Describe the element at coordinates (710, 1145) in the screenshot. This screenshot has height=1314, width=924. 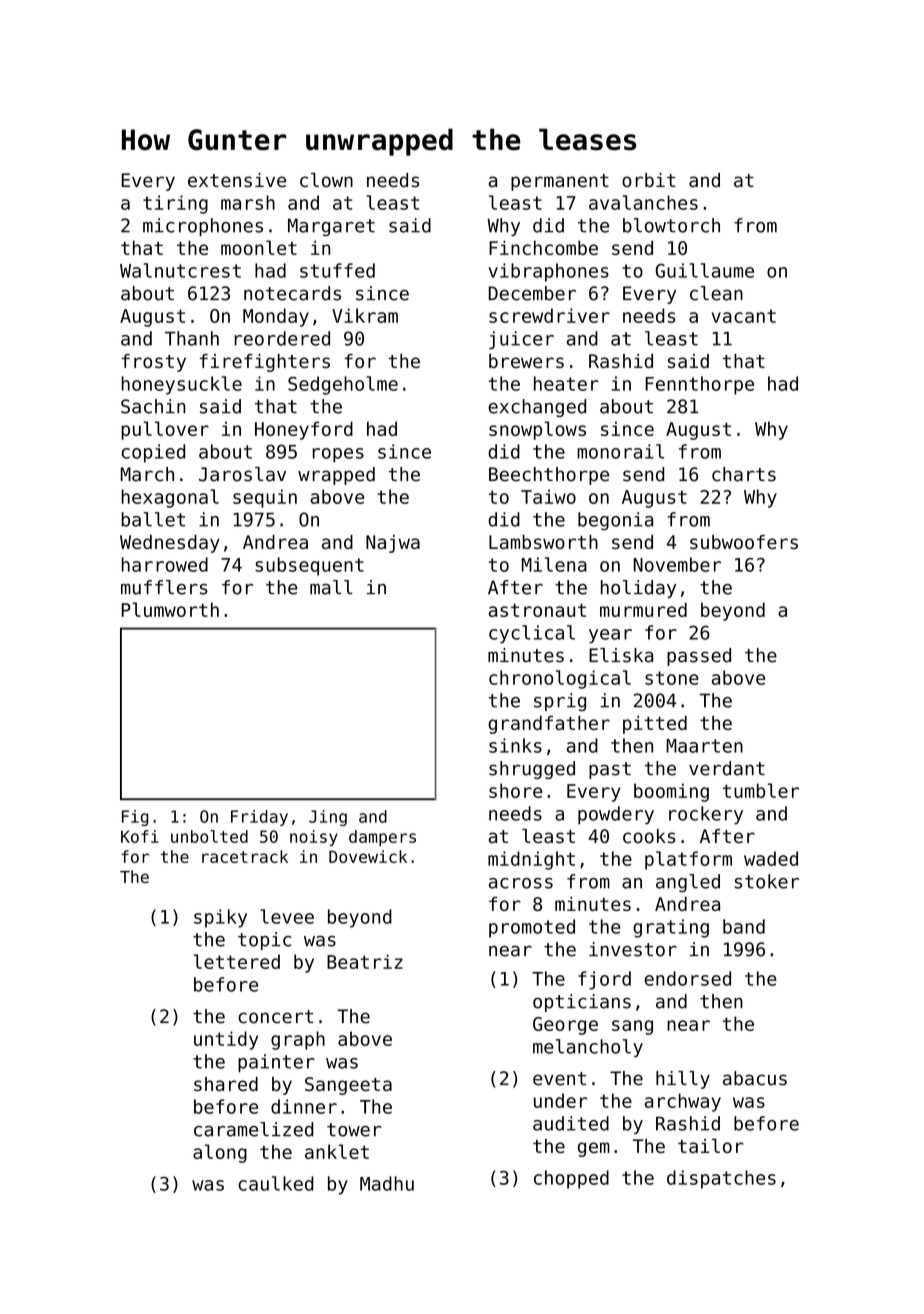
I see `tailor` at that location.
